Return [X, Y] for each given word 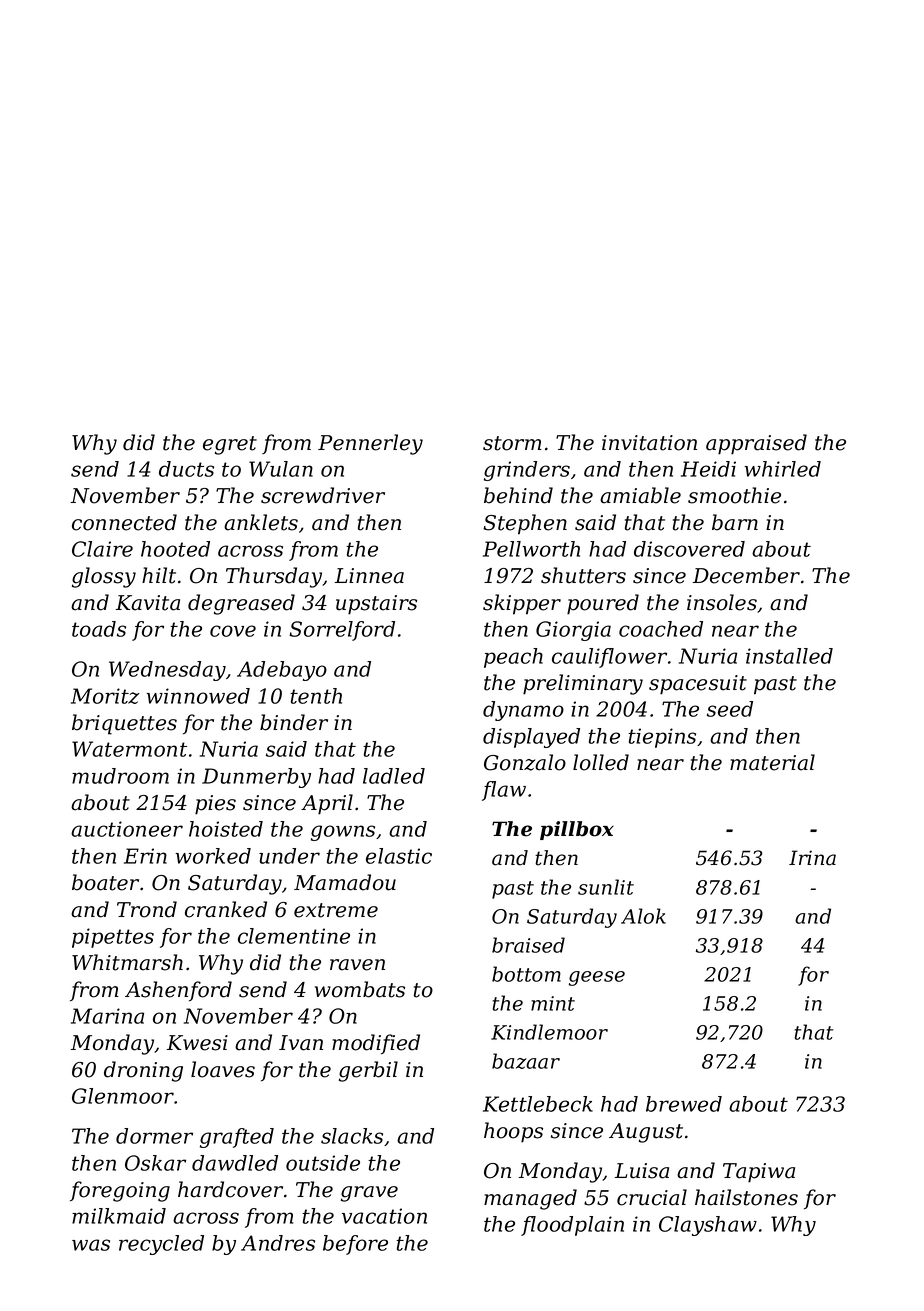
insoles [722, 602]
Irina [812, 858]
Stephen [525, 524]
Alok [643, 916]
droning [143, 1071]
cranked [226, 909]
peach [513, 658]
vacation [384, 1216]
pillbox [577, 830]
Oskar [155, 1163]
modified [376, 1044]
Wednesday [167, 671]
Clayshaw [708, 1226]
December [746, 575]
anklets [261, 522]
